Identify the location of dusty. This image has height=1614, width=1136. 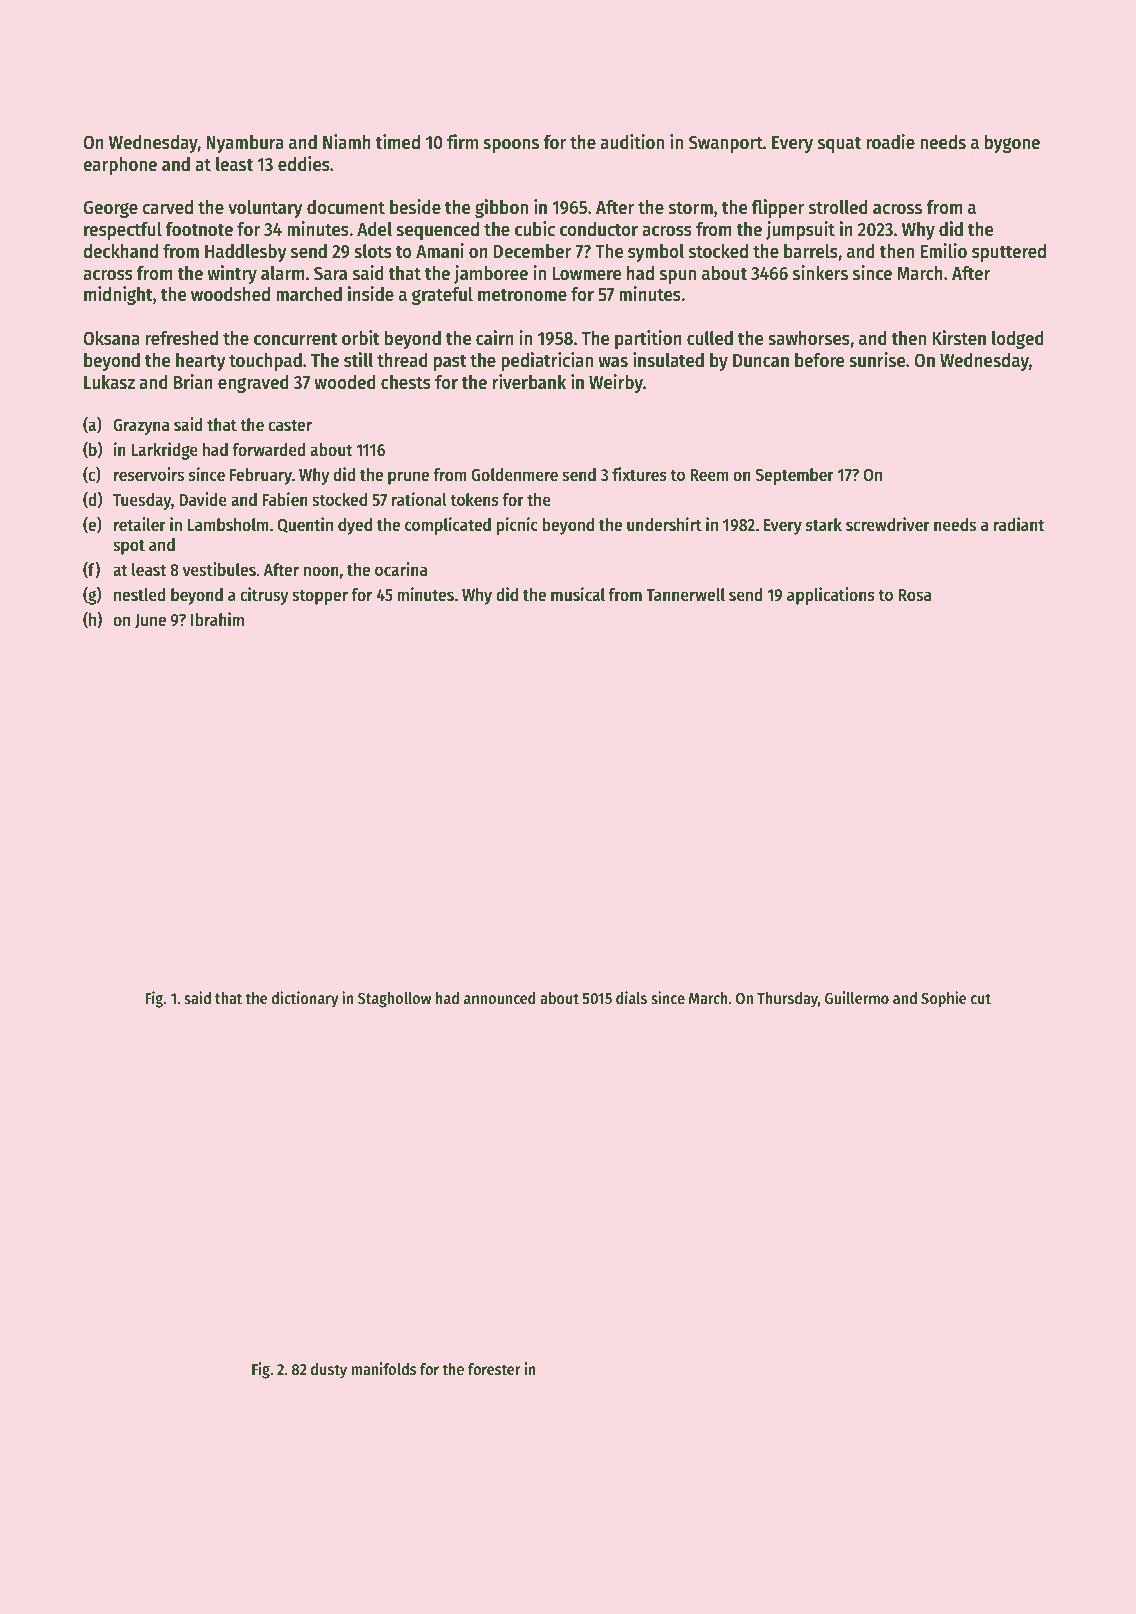
(329, 1371).
